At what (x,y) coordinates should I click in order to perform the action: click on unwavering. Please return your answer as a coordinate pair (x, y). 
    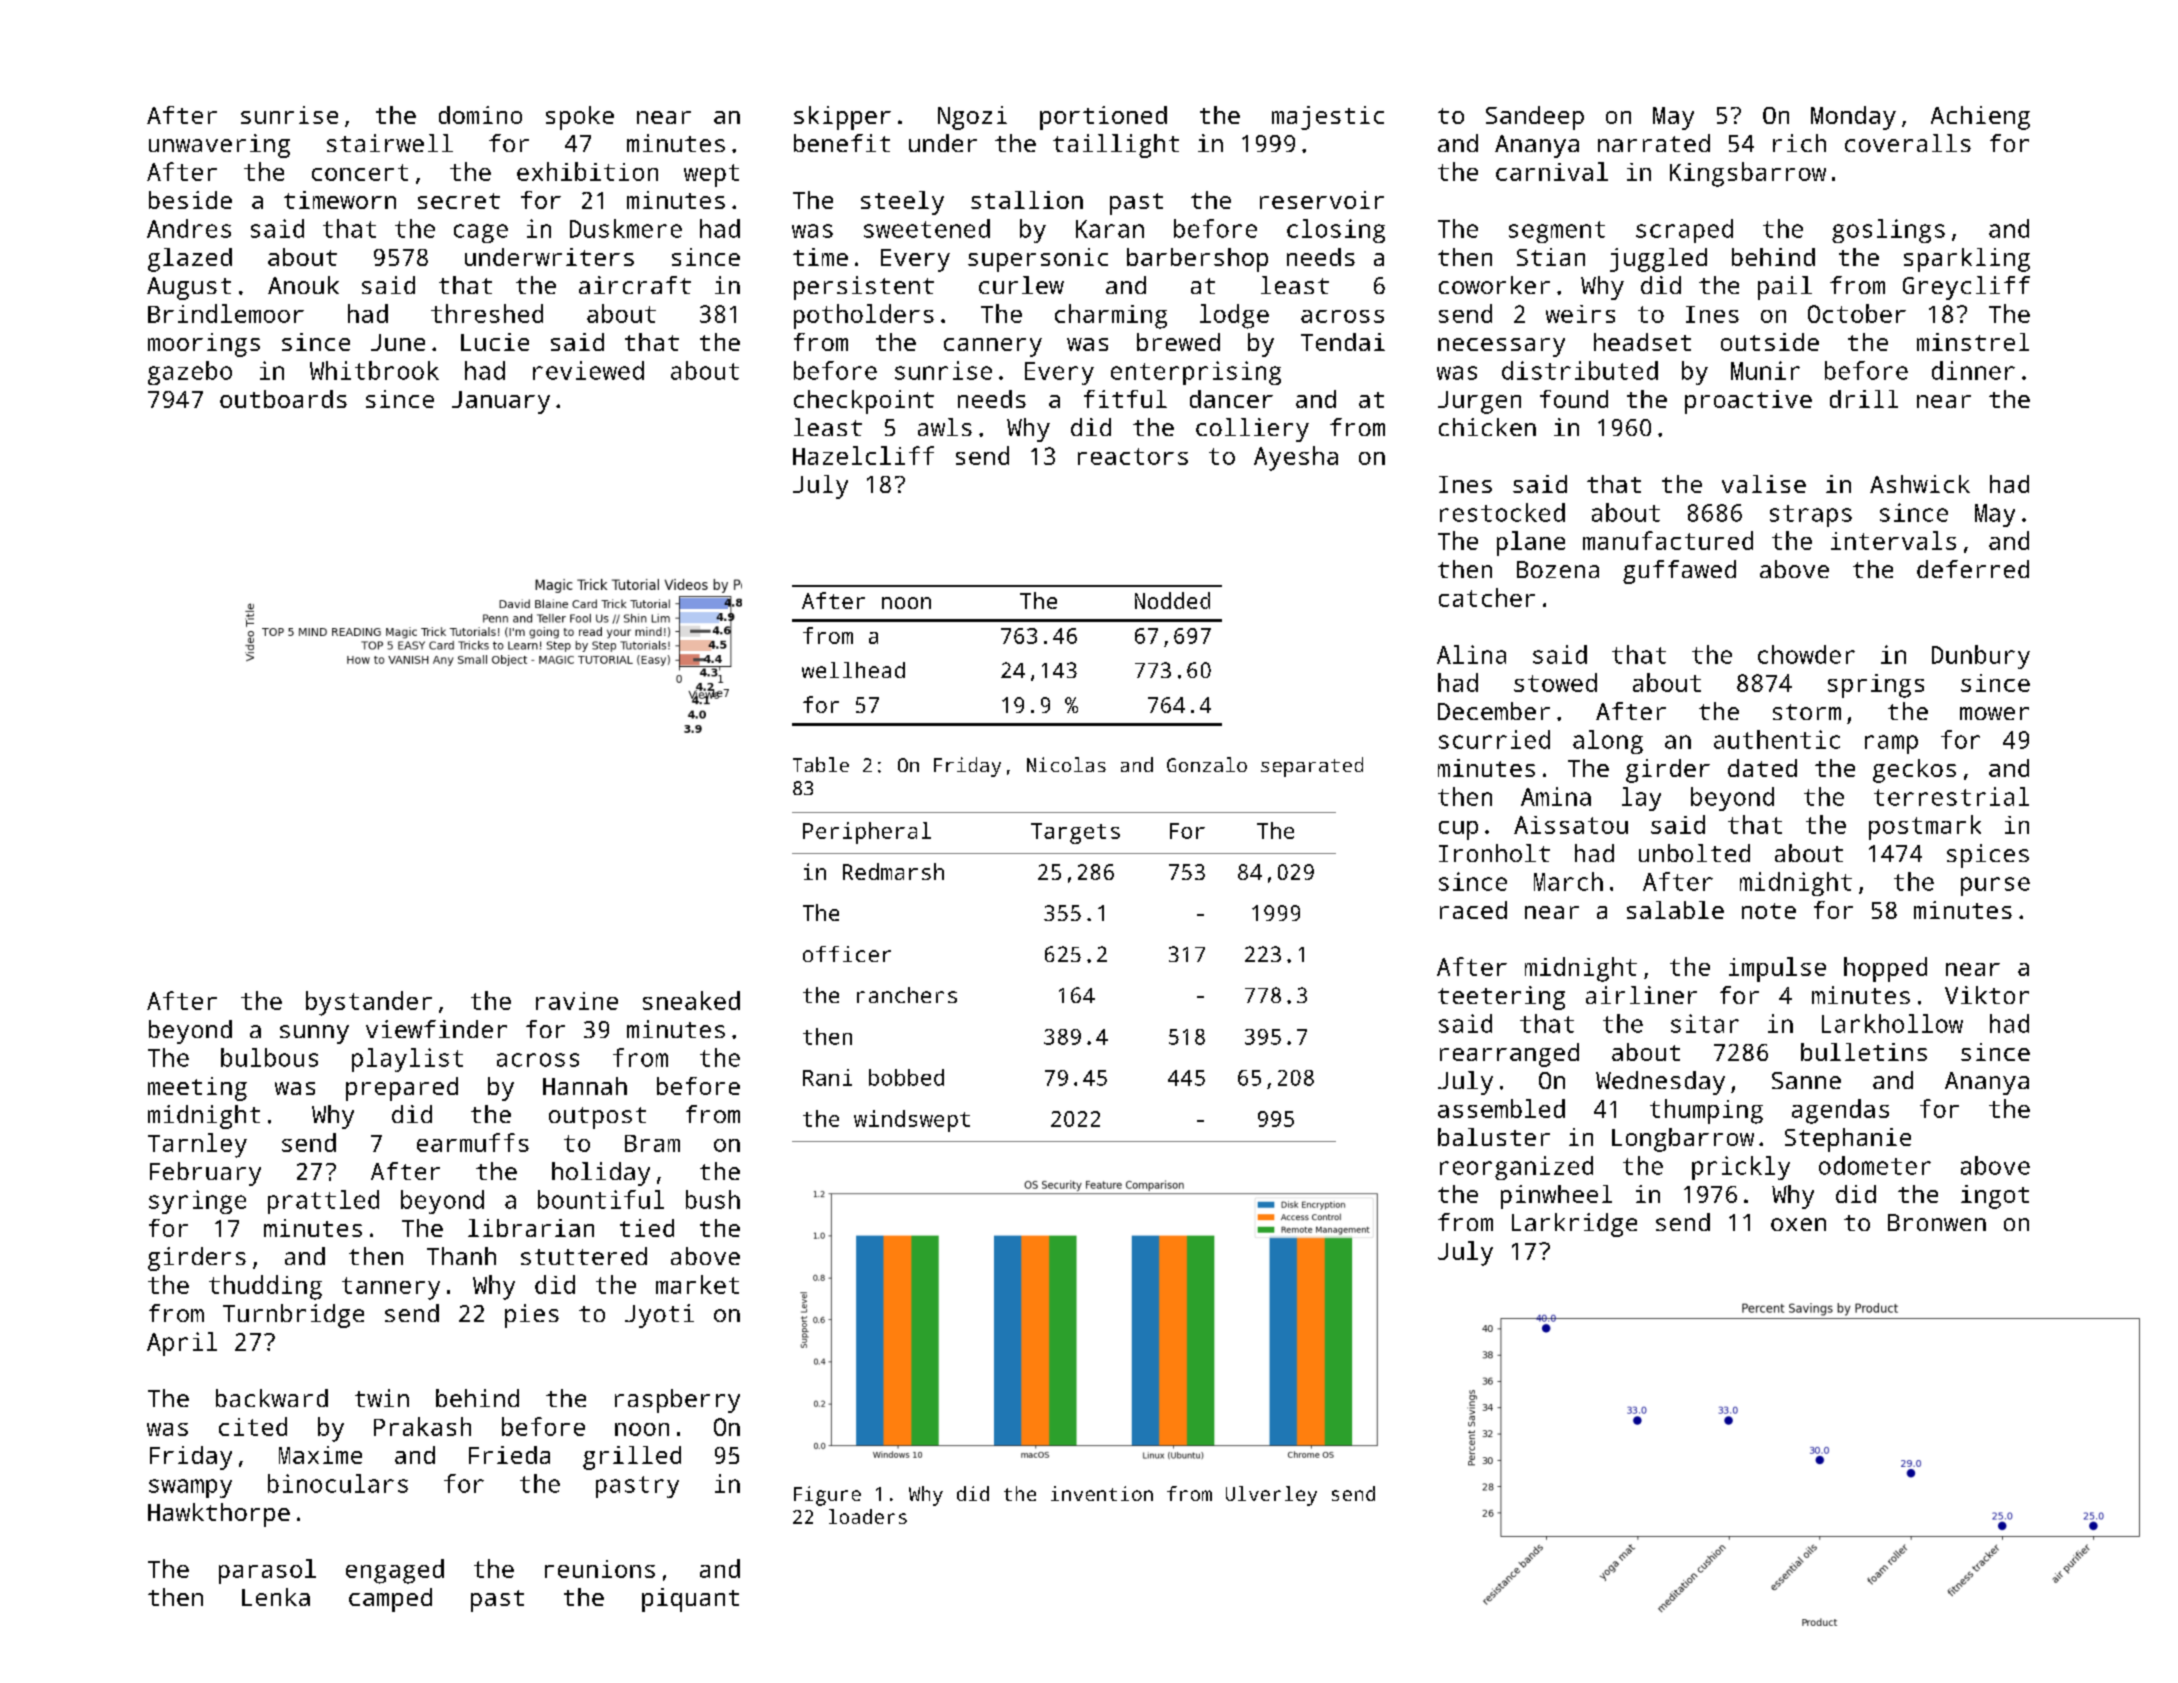
    Looking at the image, I should click on (219, 146).
